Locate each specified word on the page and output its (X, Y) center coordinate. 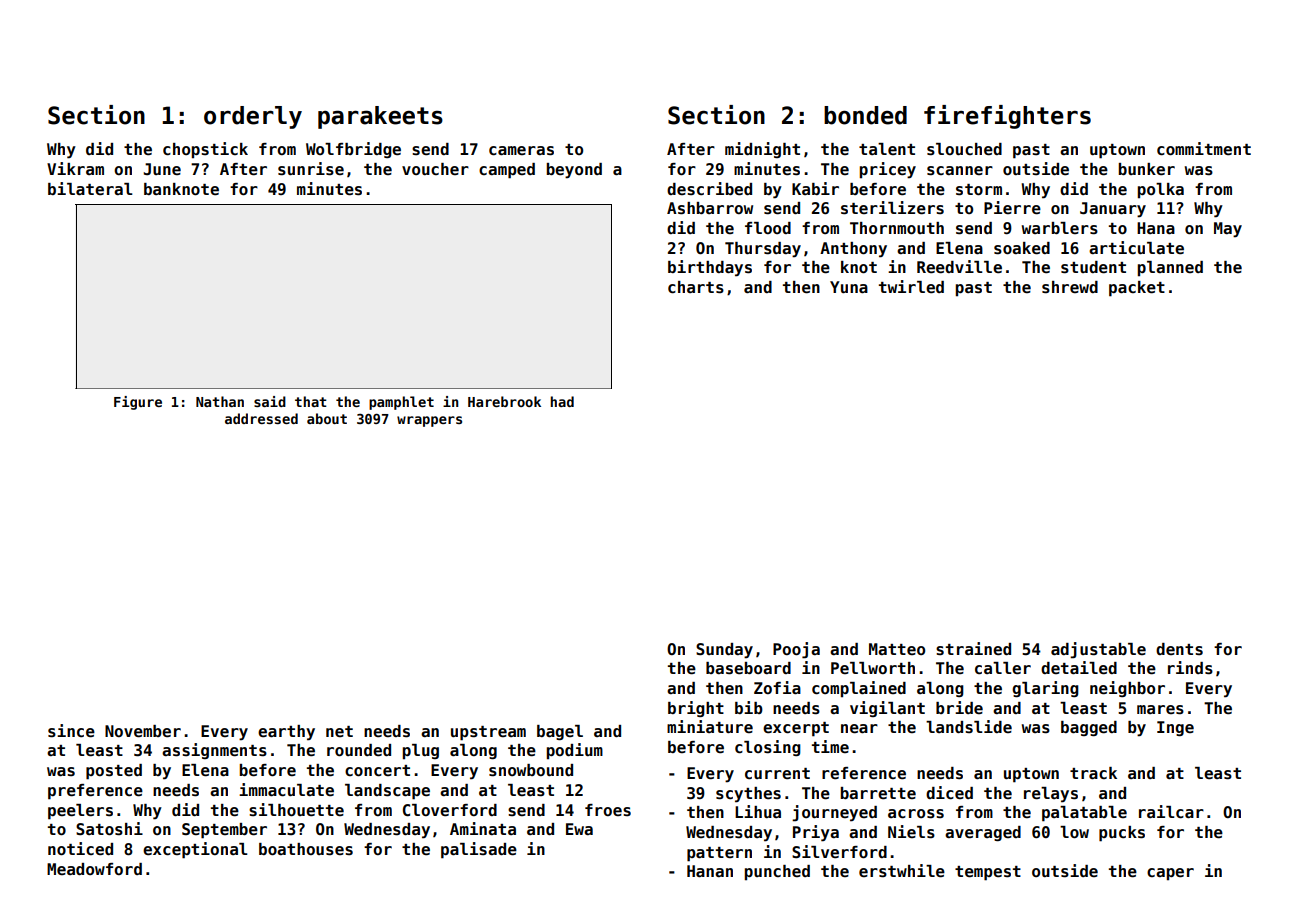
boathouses (306, 849)
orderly (253, 117)
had (562, 401)
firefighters (1007, 117)
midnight (762, 150)
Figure (138, 403)
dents (1179, 649)
